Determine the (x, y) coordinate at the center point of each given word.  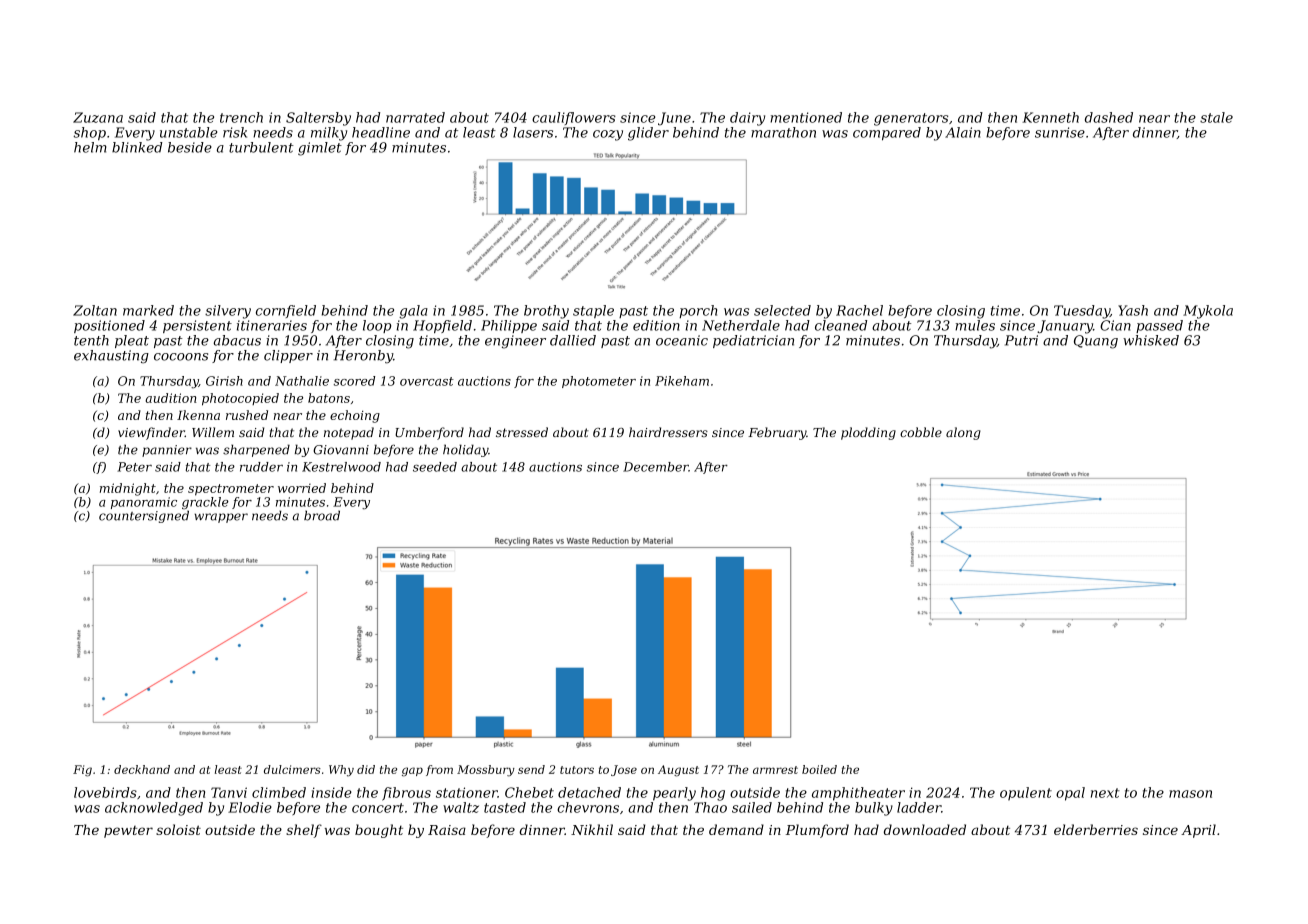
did (366, 769)
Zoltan (95, 310)
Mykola (1208, 312)
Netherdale (741, 325)
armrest (775, 770)
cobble (921, 432)
